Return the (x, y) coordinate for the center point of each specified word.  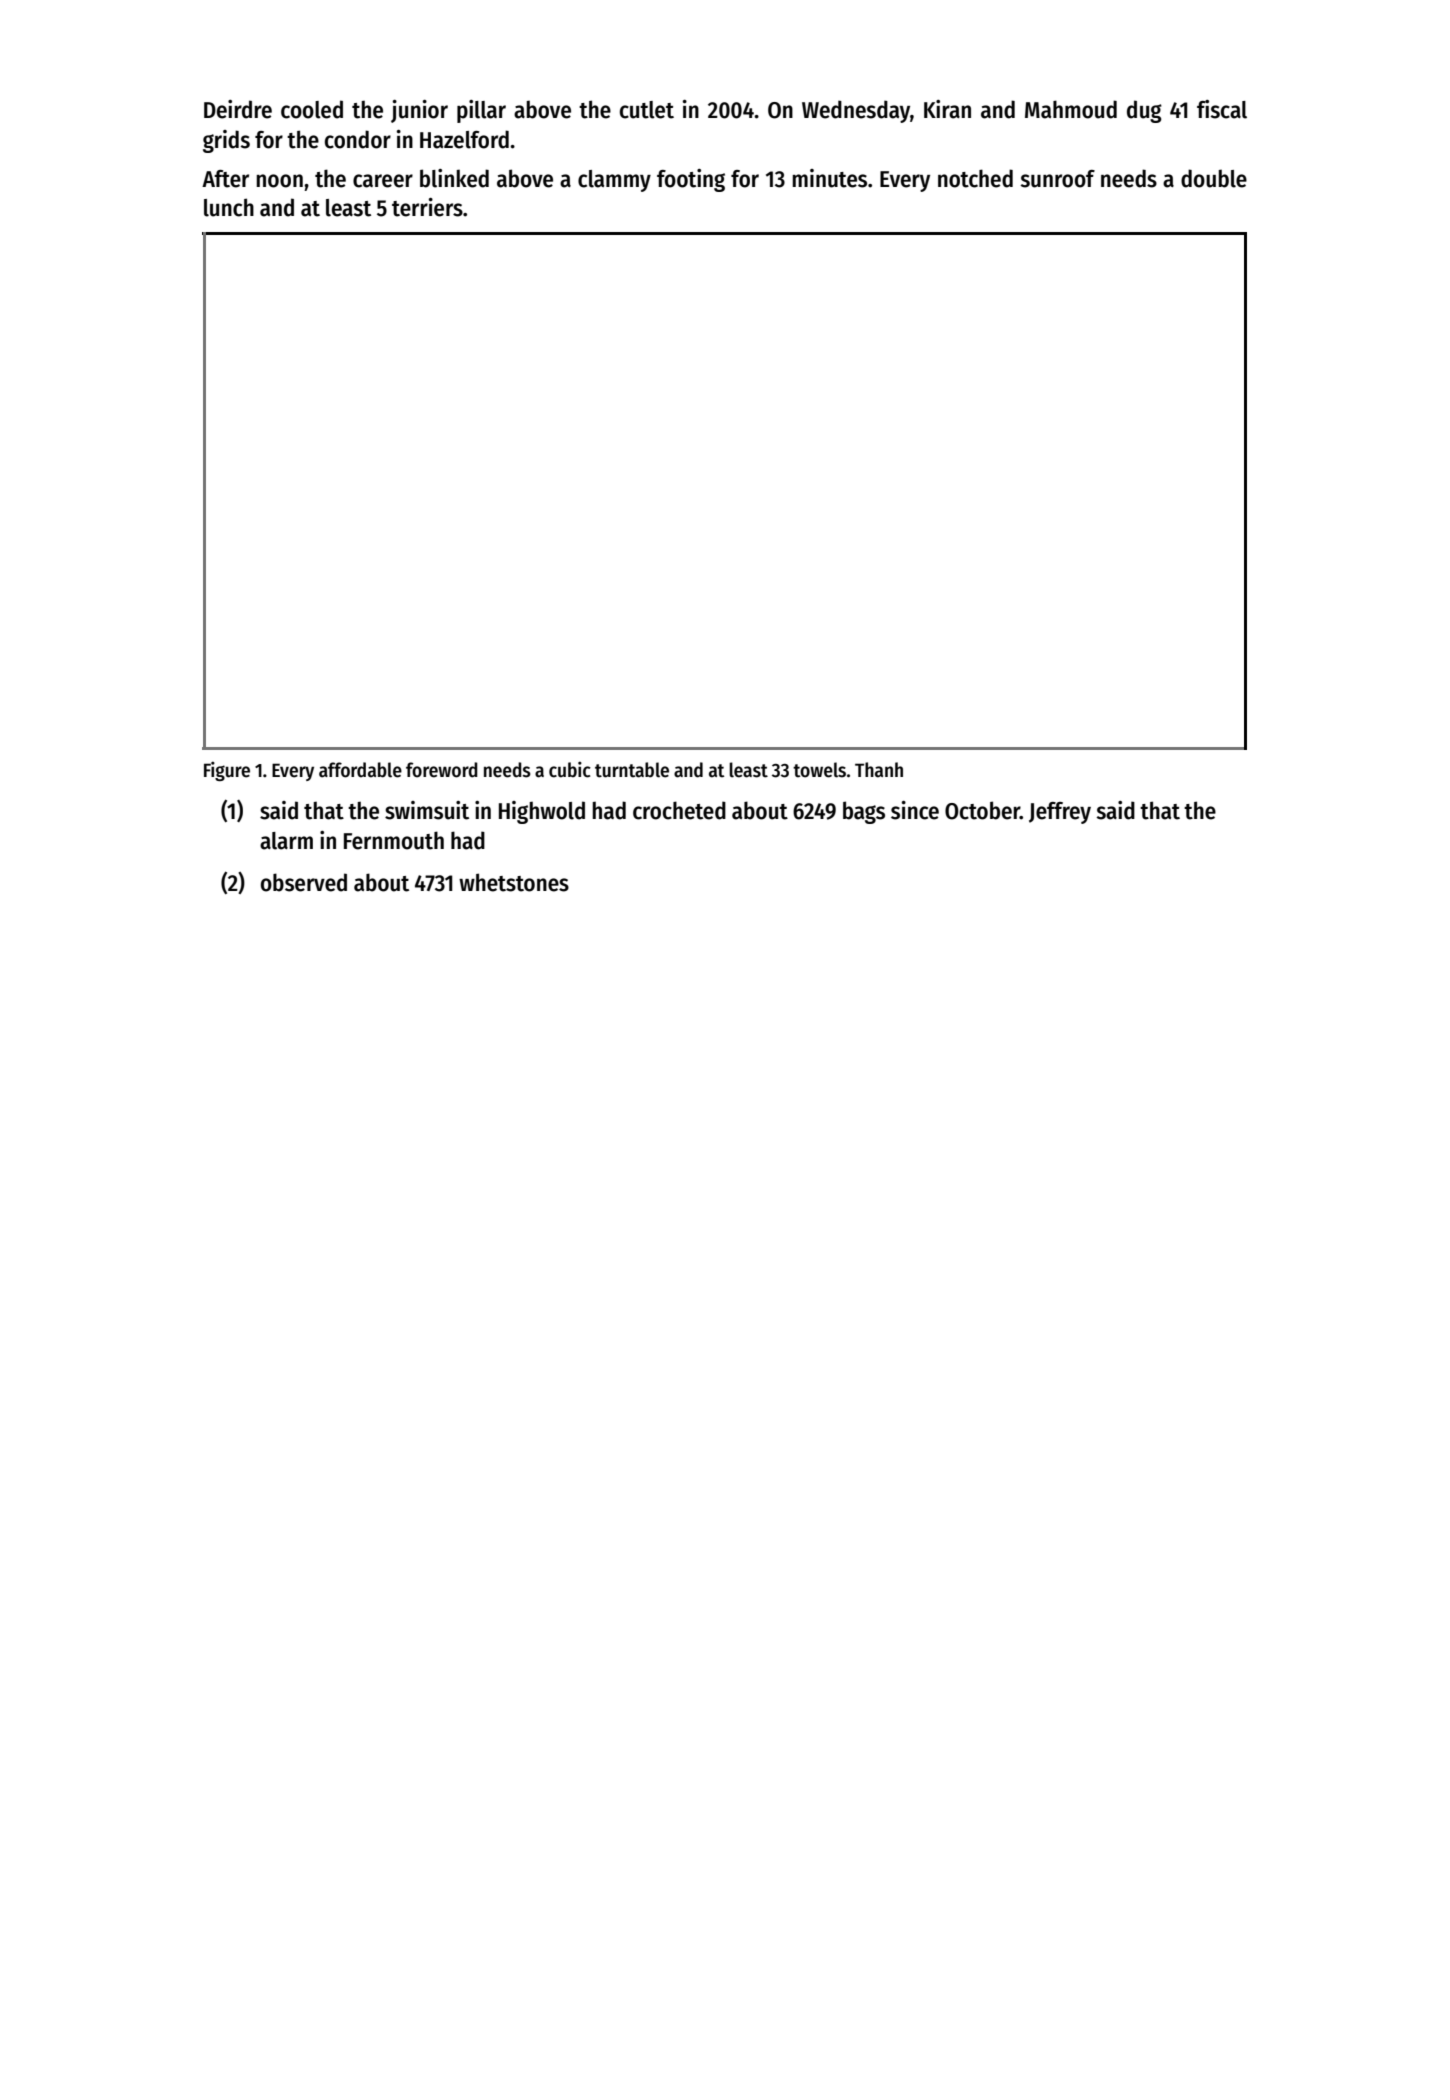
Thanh (879, 770)
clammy (614, 181)
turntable (632, 770)
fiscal (1222, 109)
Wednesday (856, 111)
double (1214, 178)
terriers (427, 207)
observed (304, 882)
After (225, 179)
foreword (442, 770)
